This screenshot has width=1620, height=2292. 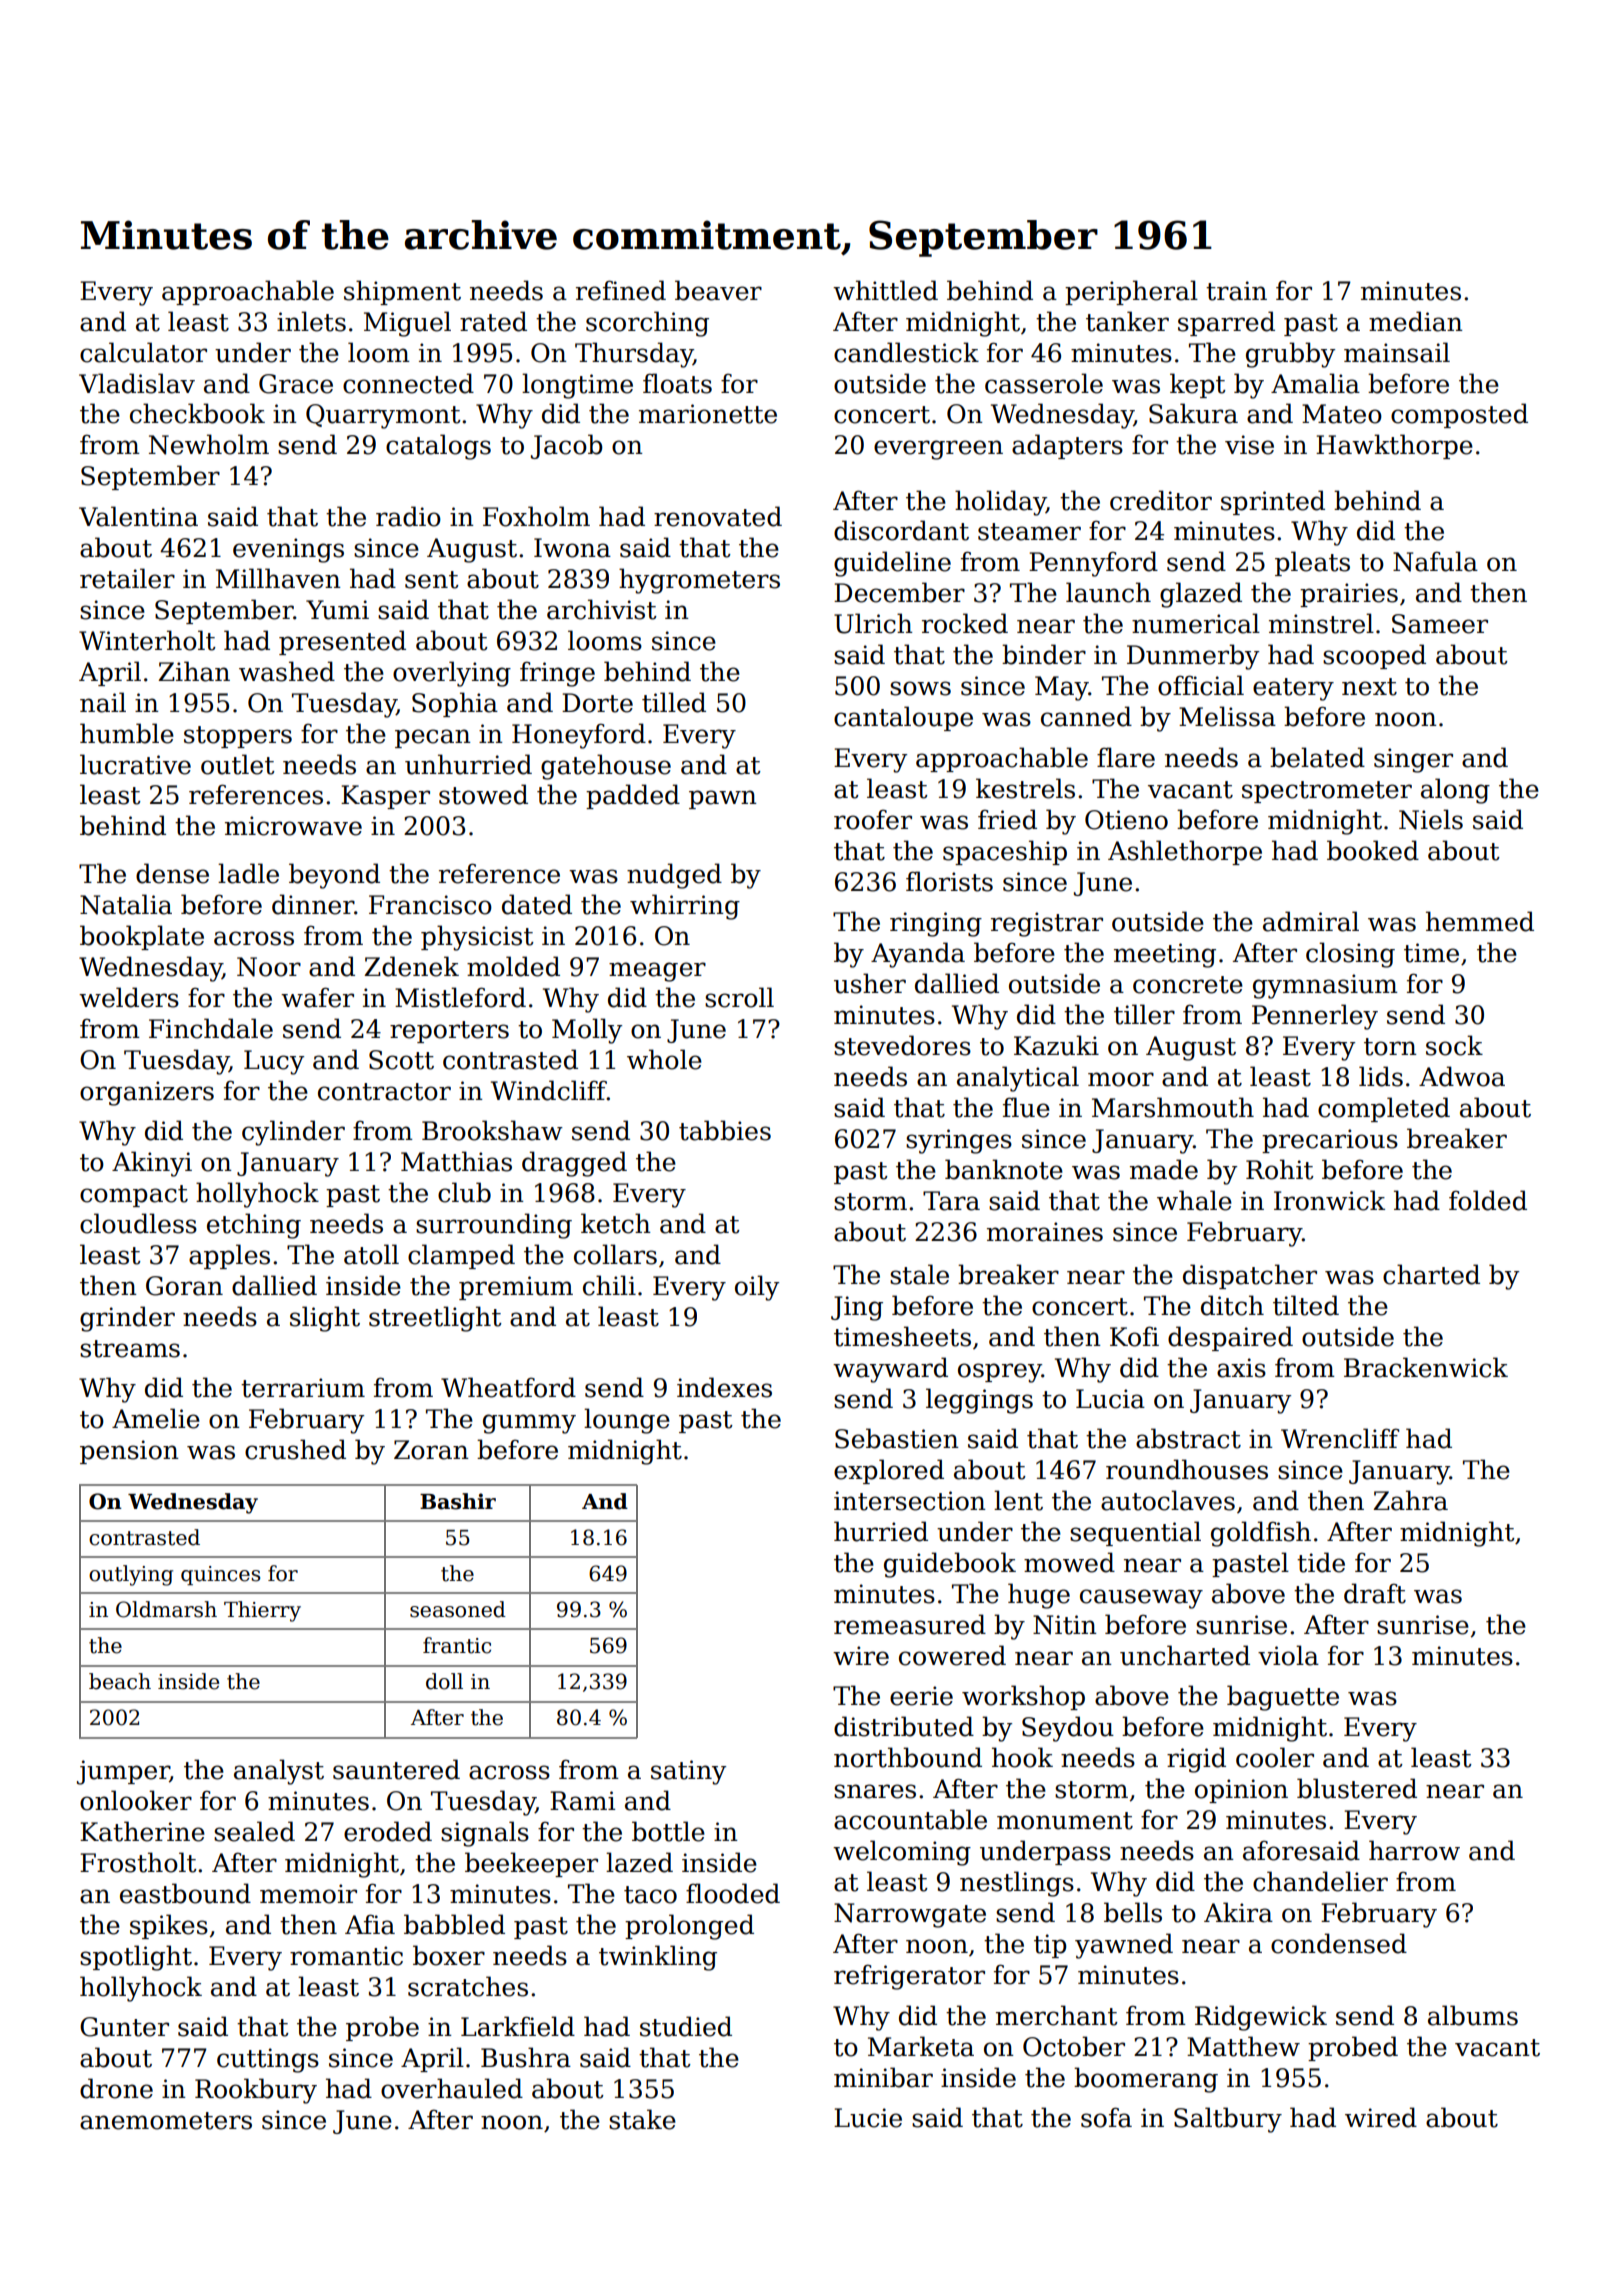 What do you see at coordinates (1227, 716) in the screenshot?
I see `Melissa` at bounding box center [1227, 716].
